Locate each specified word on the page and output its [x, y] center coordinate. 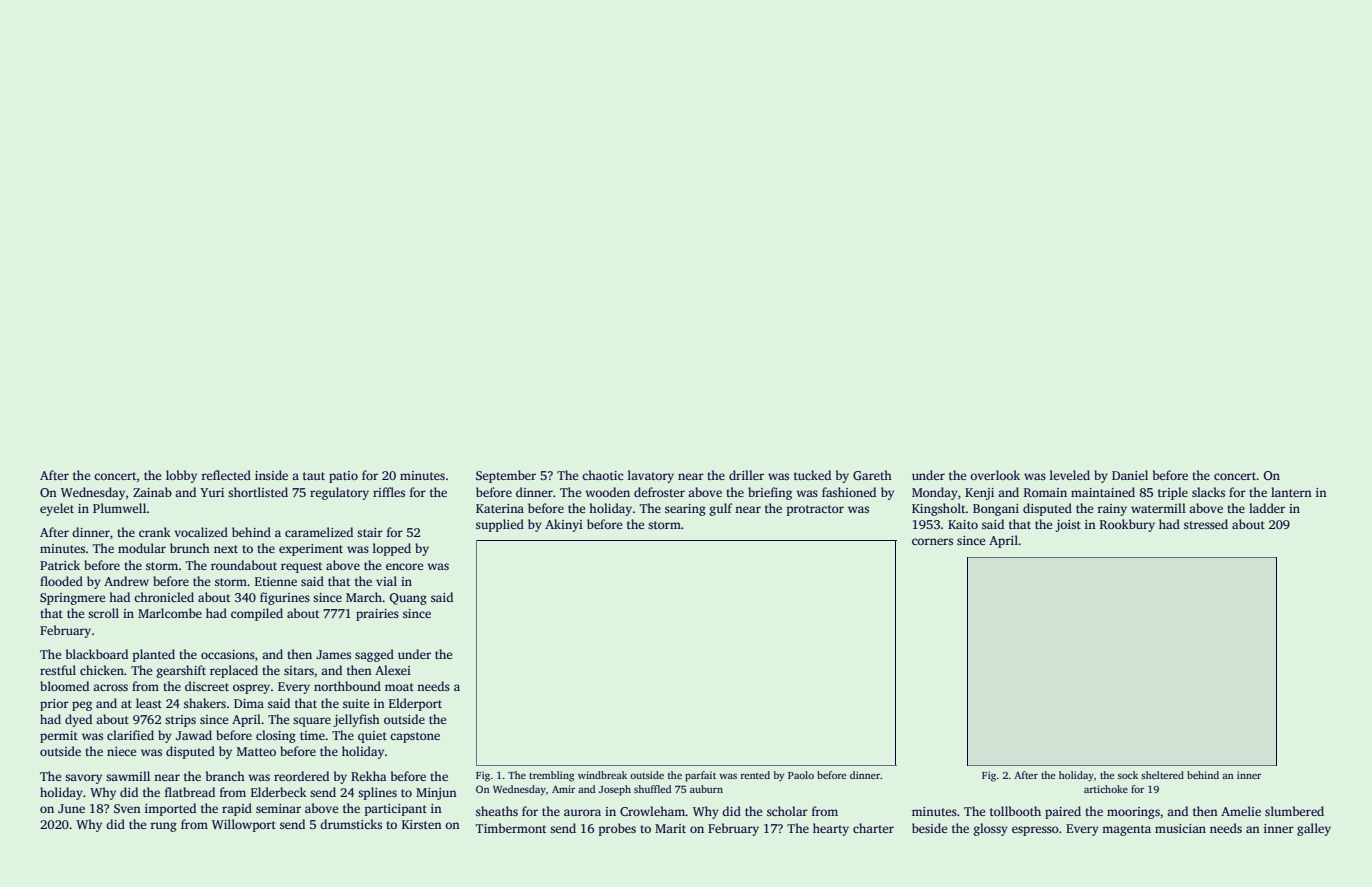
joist [1068, 526]
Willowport [244, 825]
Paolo [801, 775]
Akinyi [564, 525]
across [110, 687]
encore [404, 566]
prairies [377, 615]
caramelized [319, 532]
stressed [1206, 524]
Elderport [415, 704]
